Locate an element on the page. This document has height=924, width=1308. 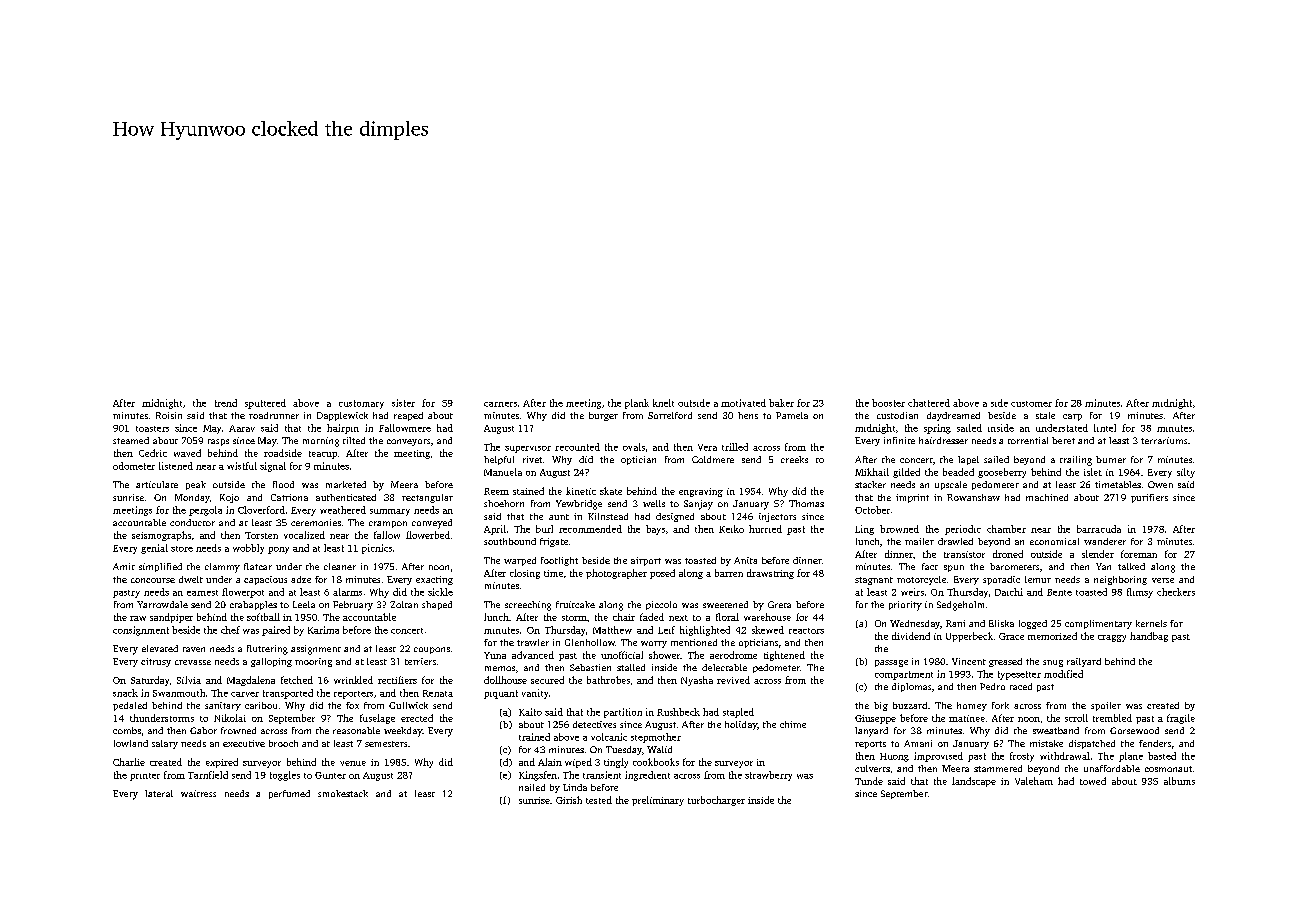
waitress is located at coordinates (198, 793).
